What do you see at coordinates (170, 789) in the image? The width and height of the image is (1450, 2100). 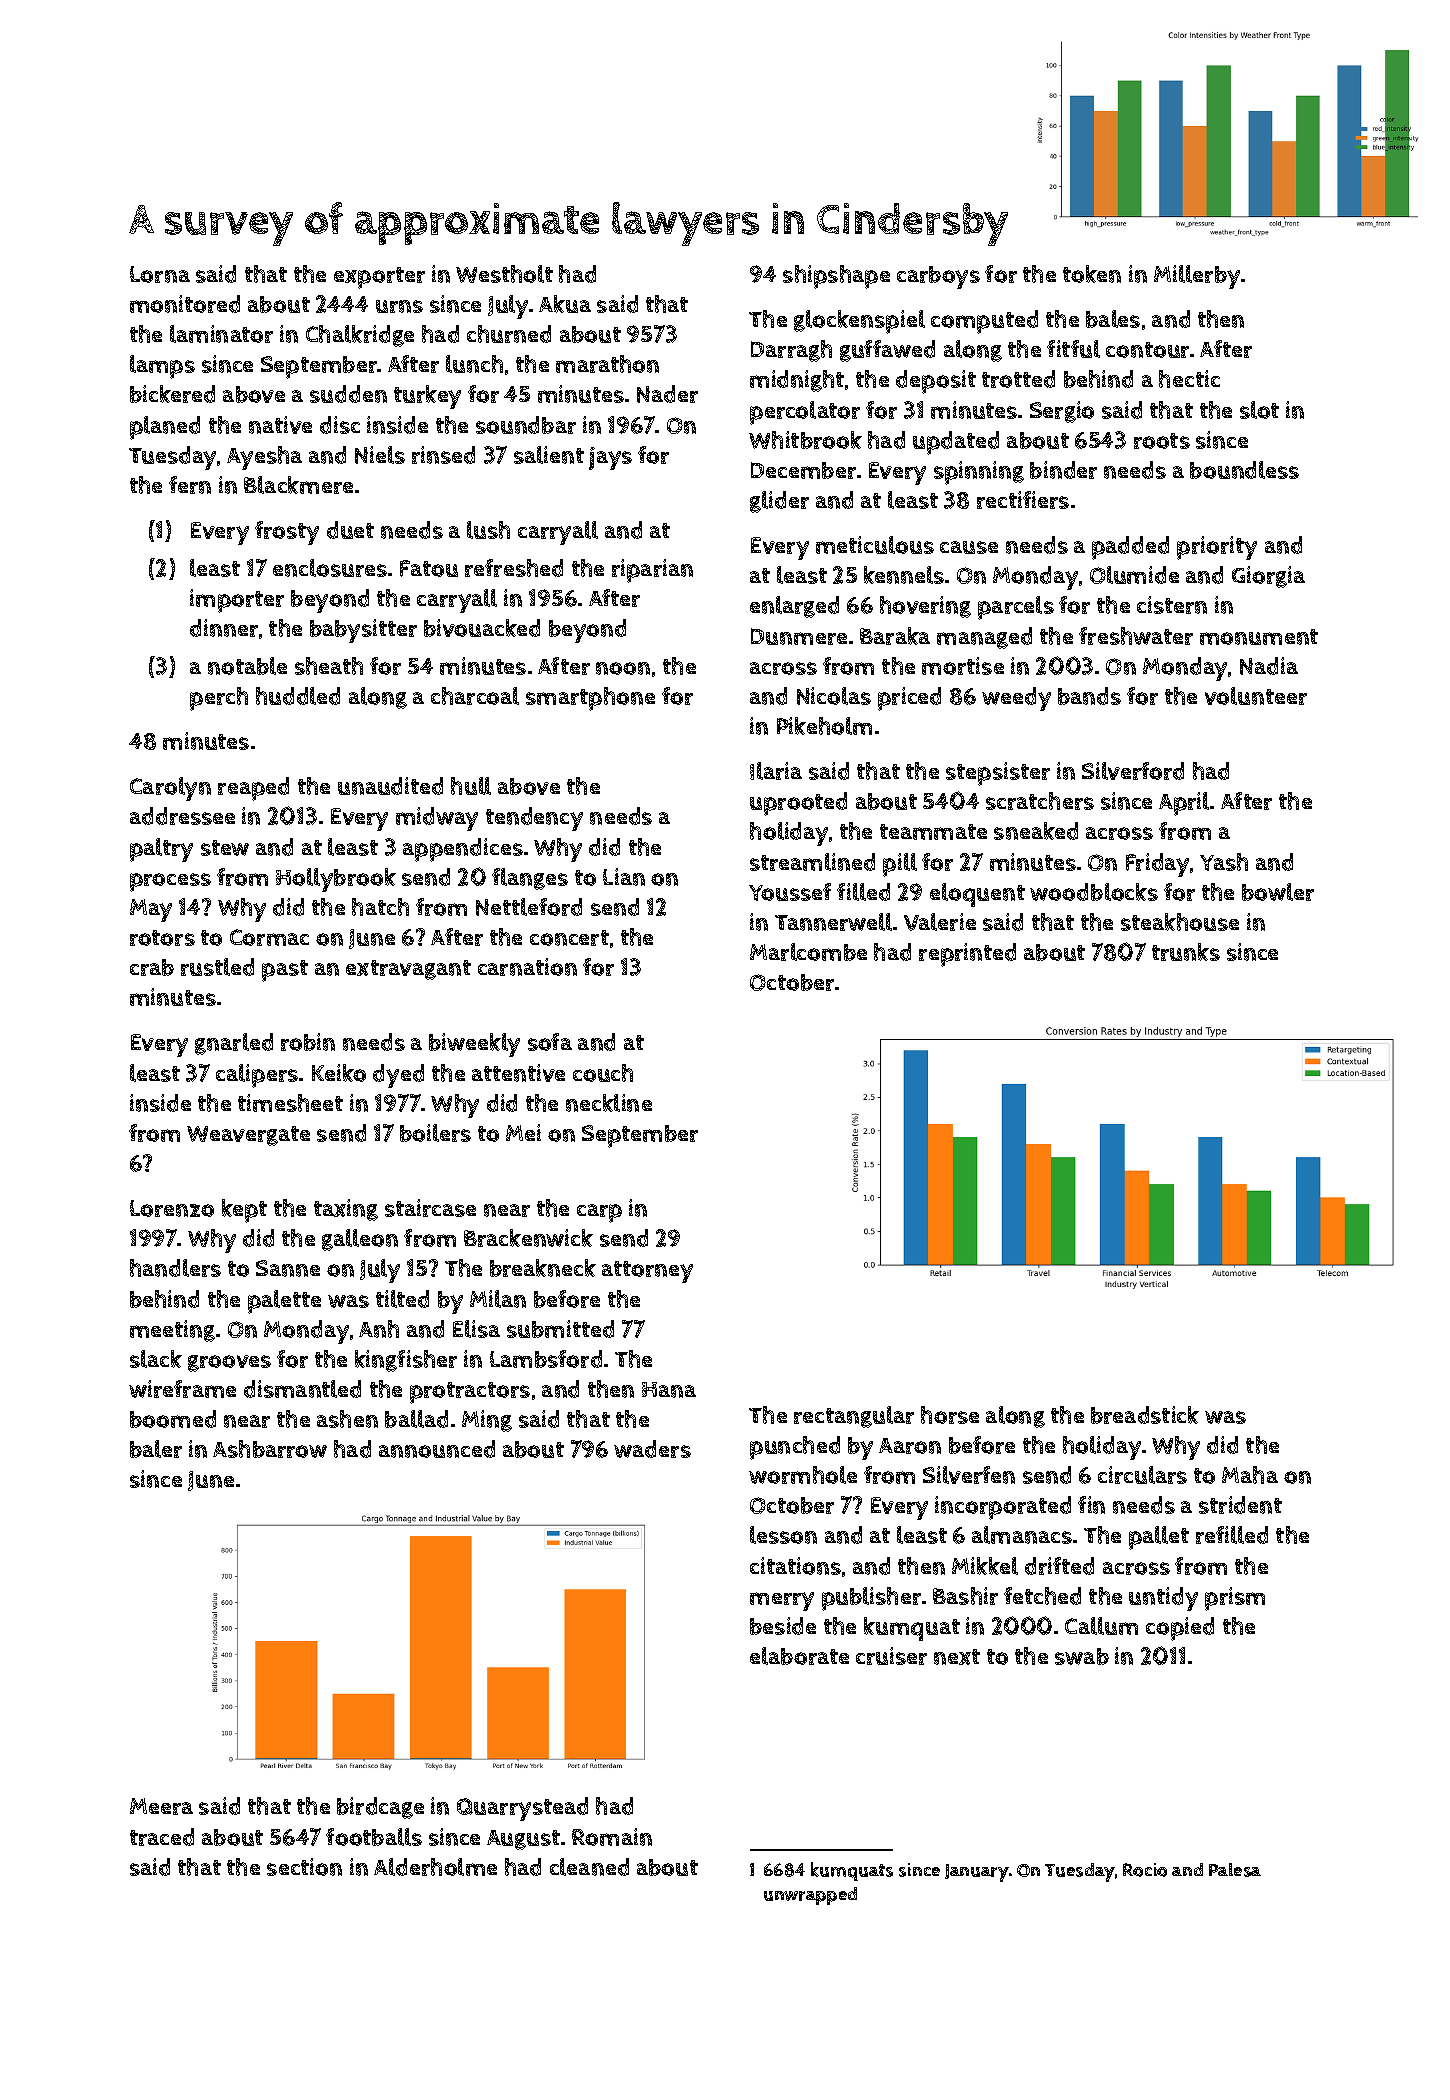 I see `Carolyn` at bounding box center [170, 789].
